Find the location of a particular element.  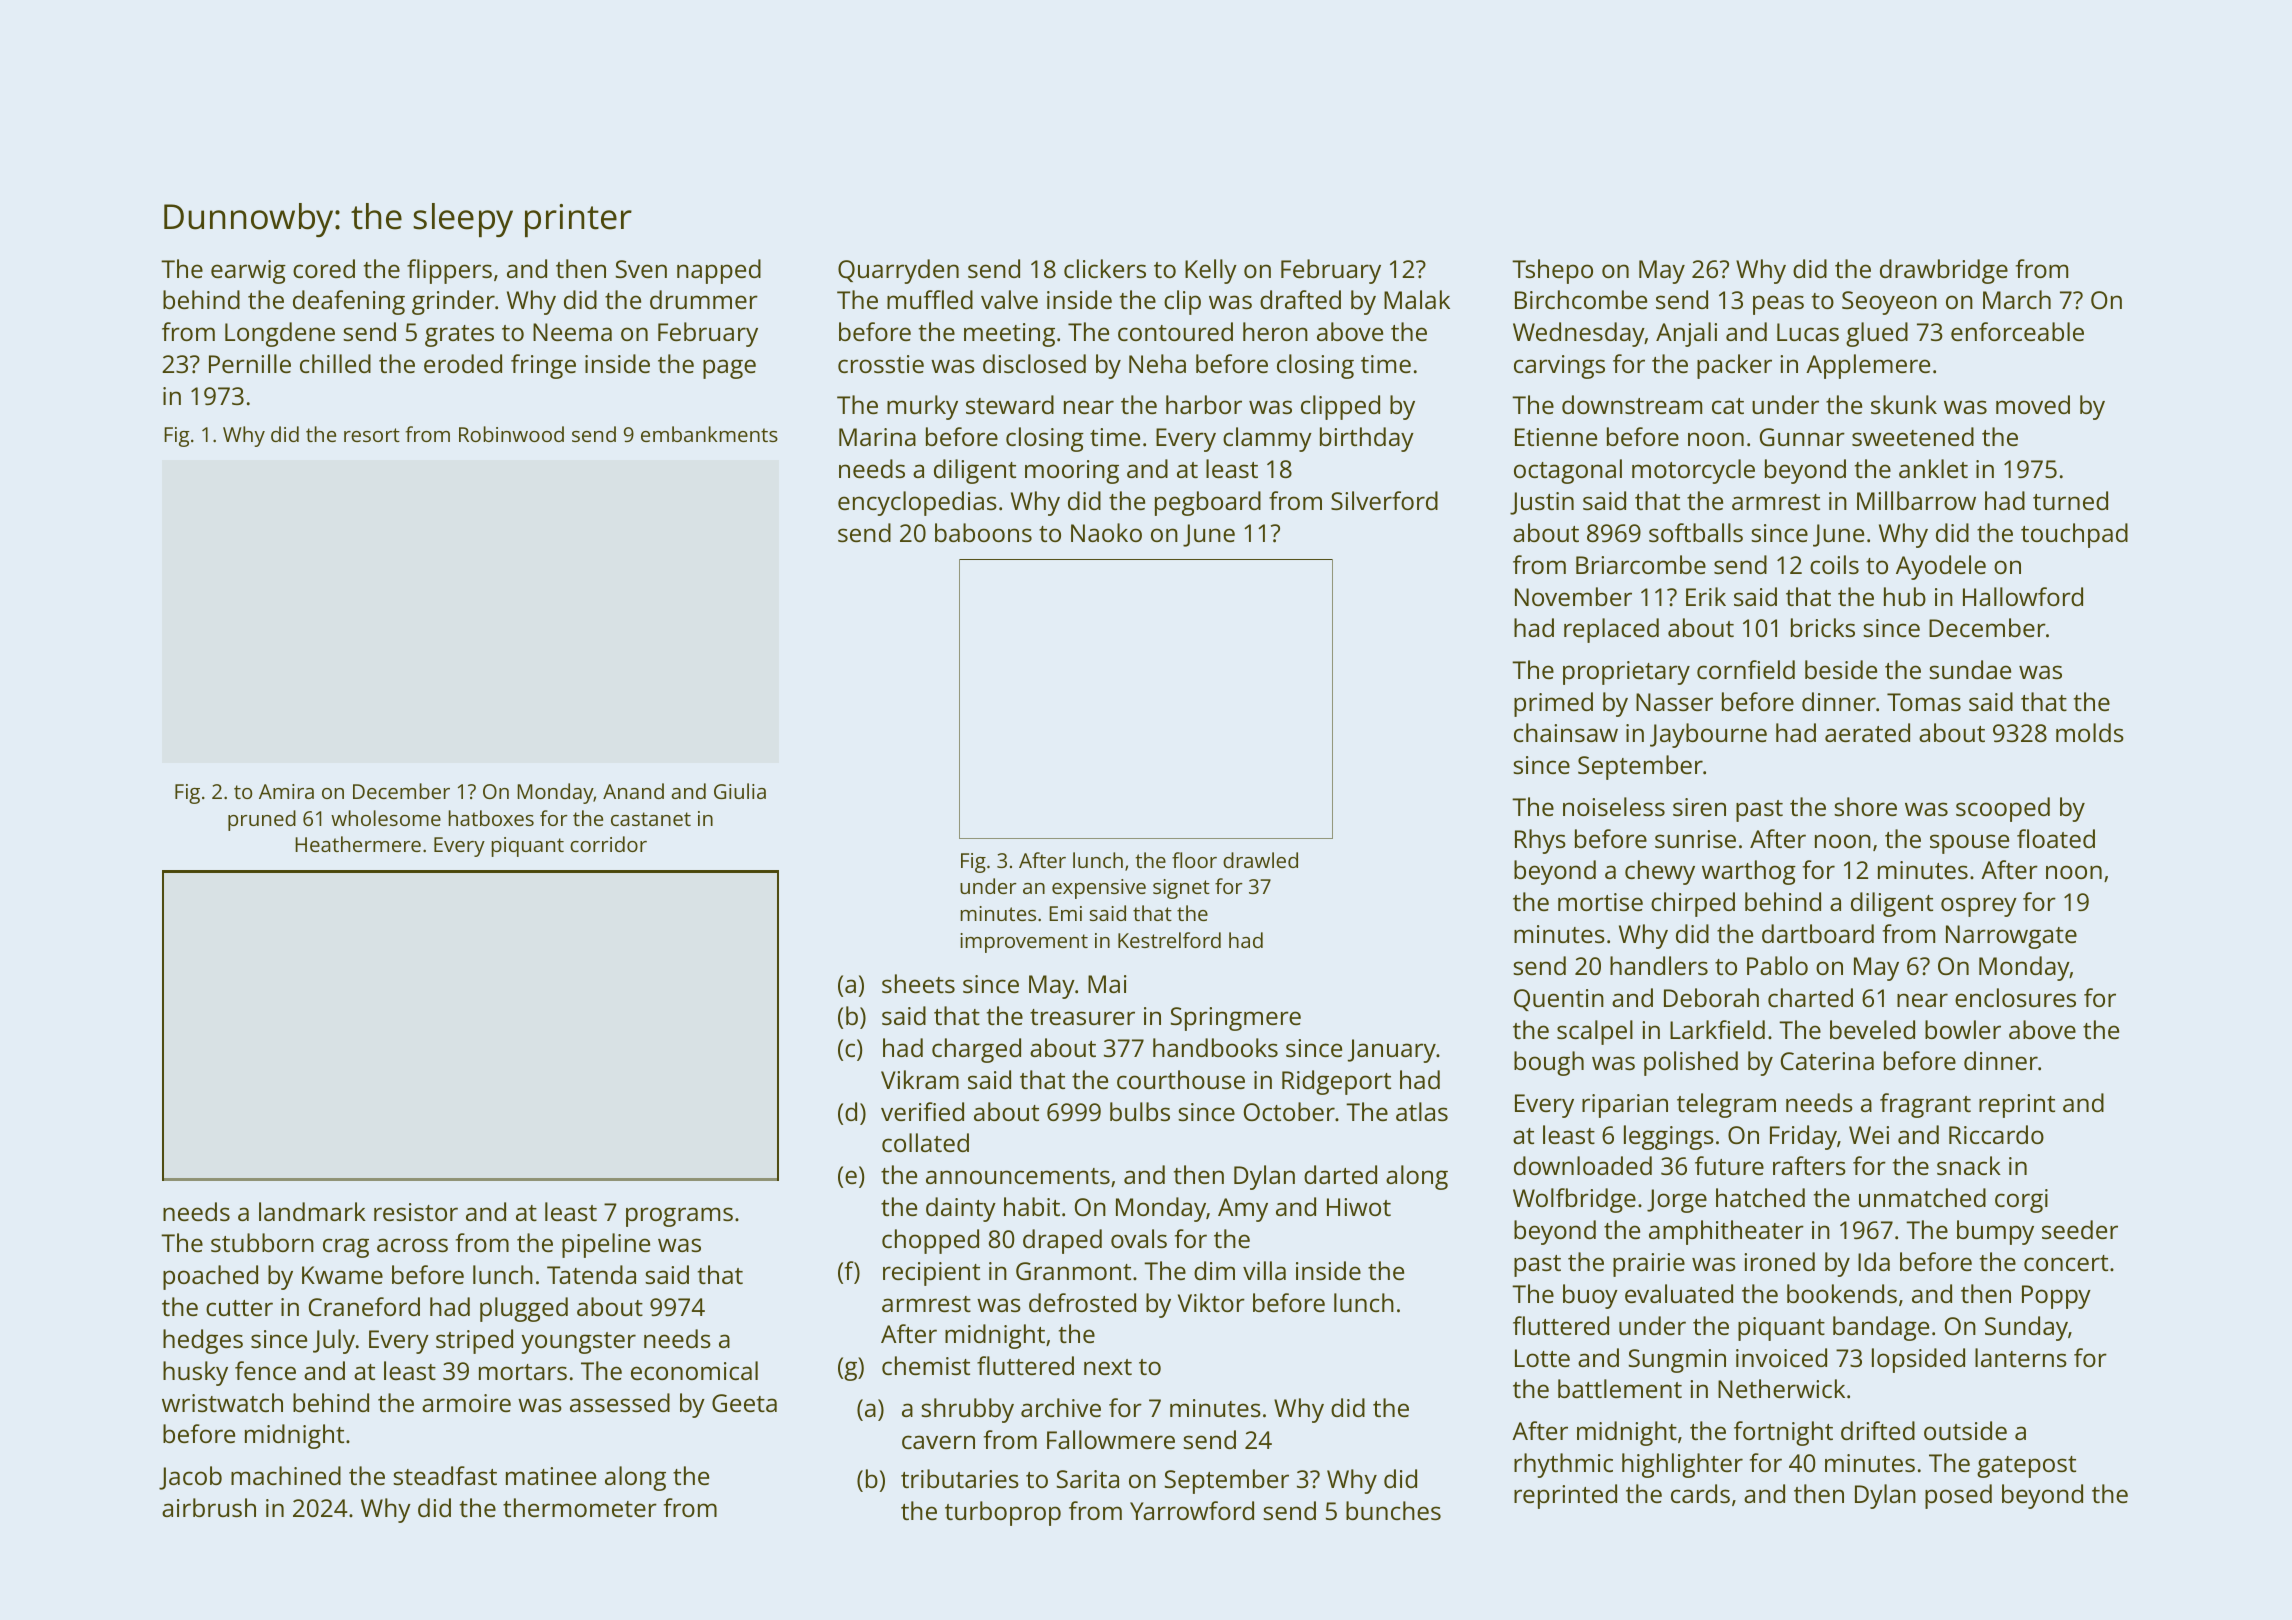

earwig is located at coordinates (248, 272).
